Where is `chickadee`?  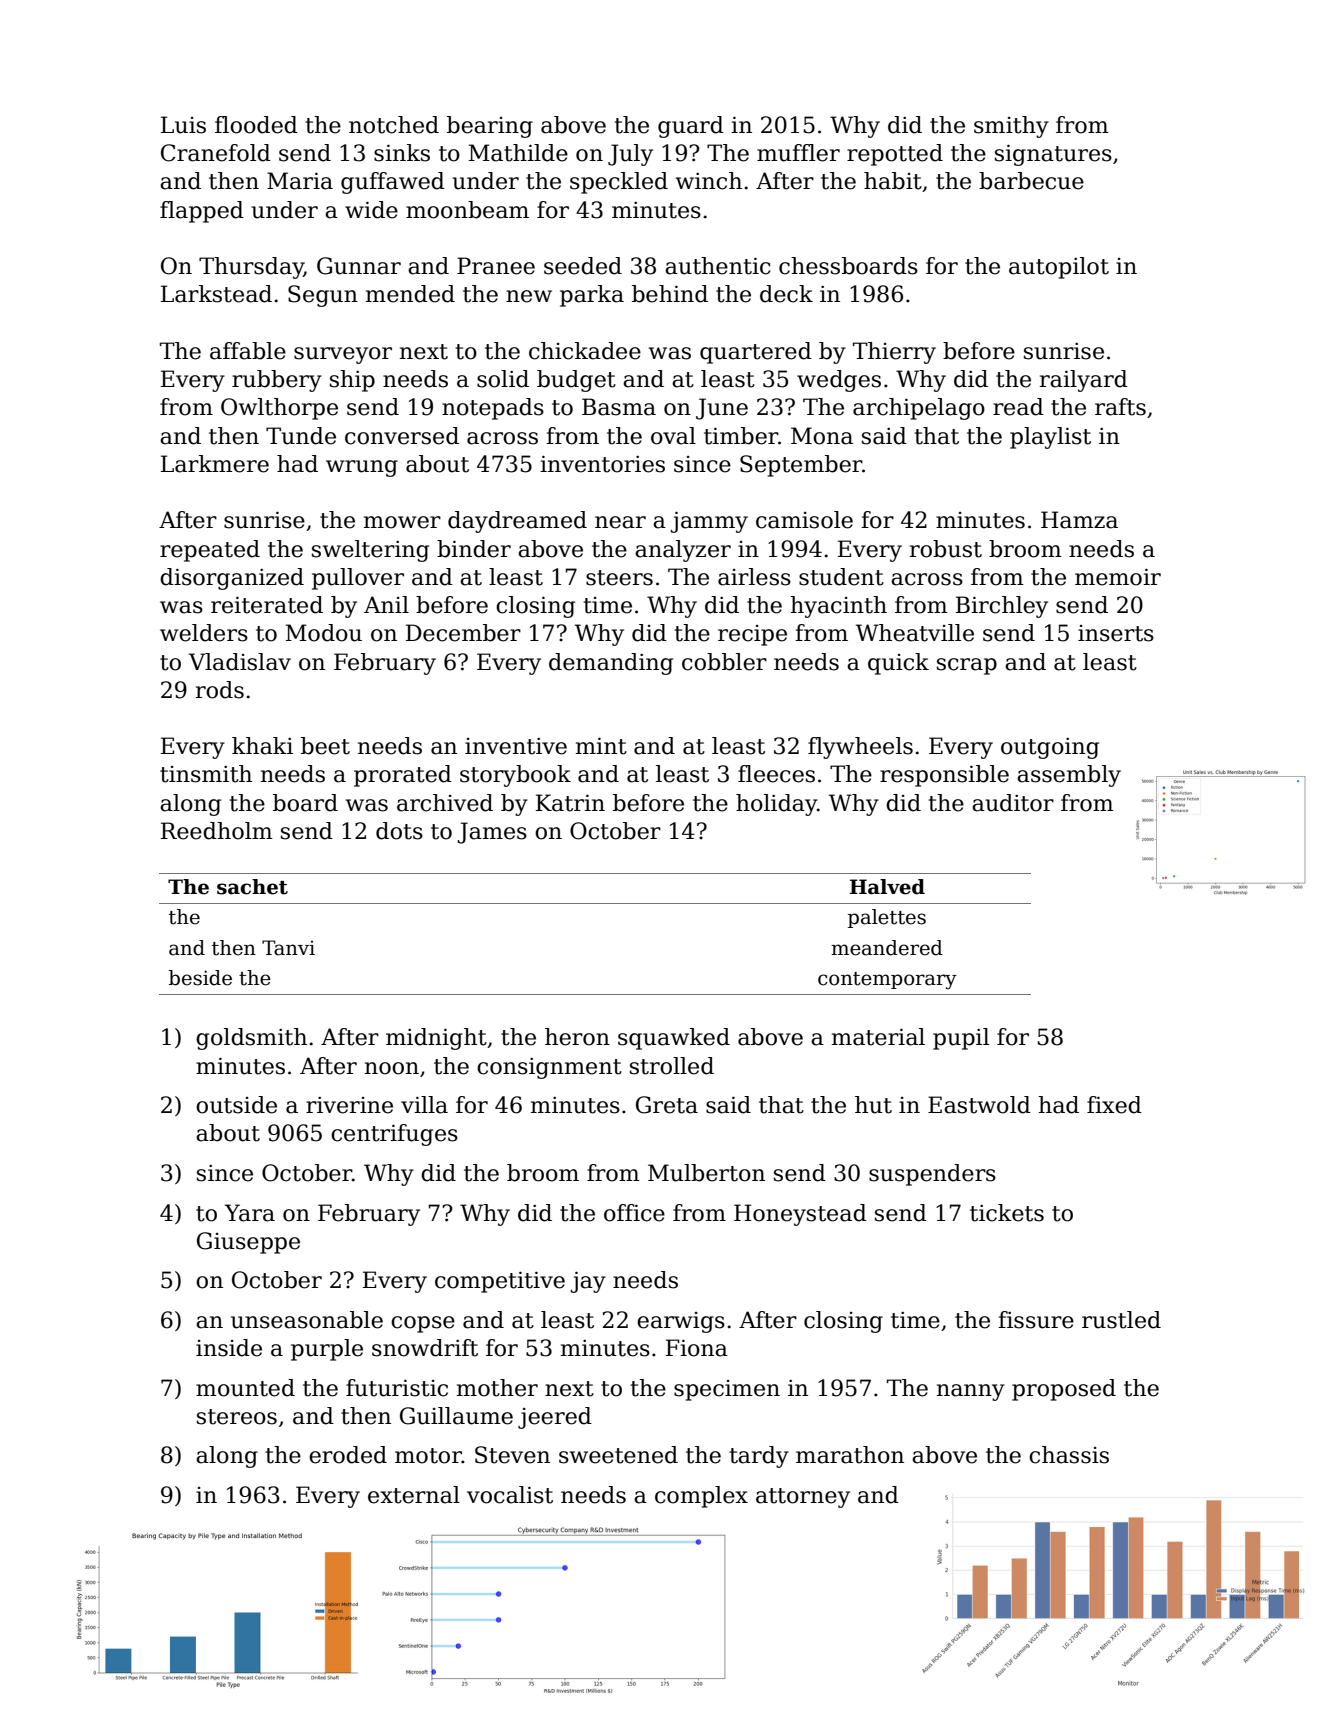 chickadee is located at coordinates (585, 351).
